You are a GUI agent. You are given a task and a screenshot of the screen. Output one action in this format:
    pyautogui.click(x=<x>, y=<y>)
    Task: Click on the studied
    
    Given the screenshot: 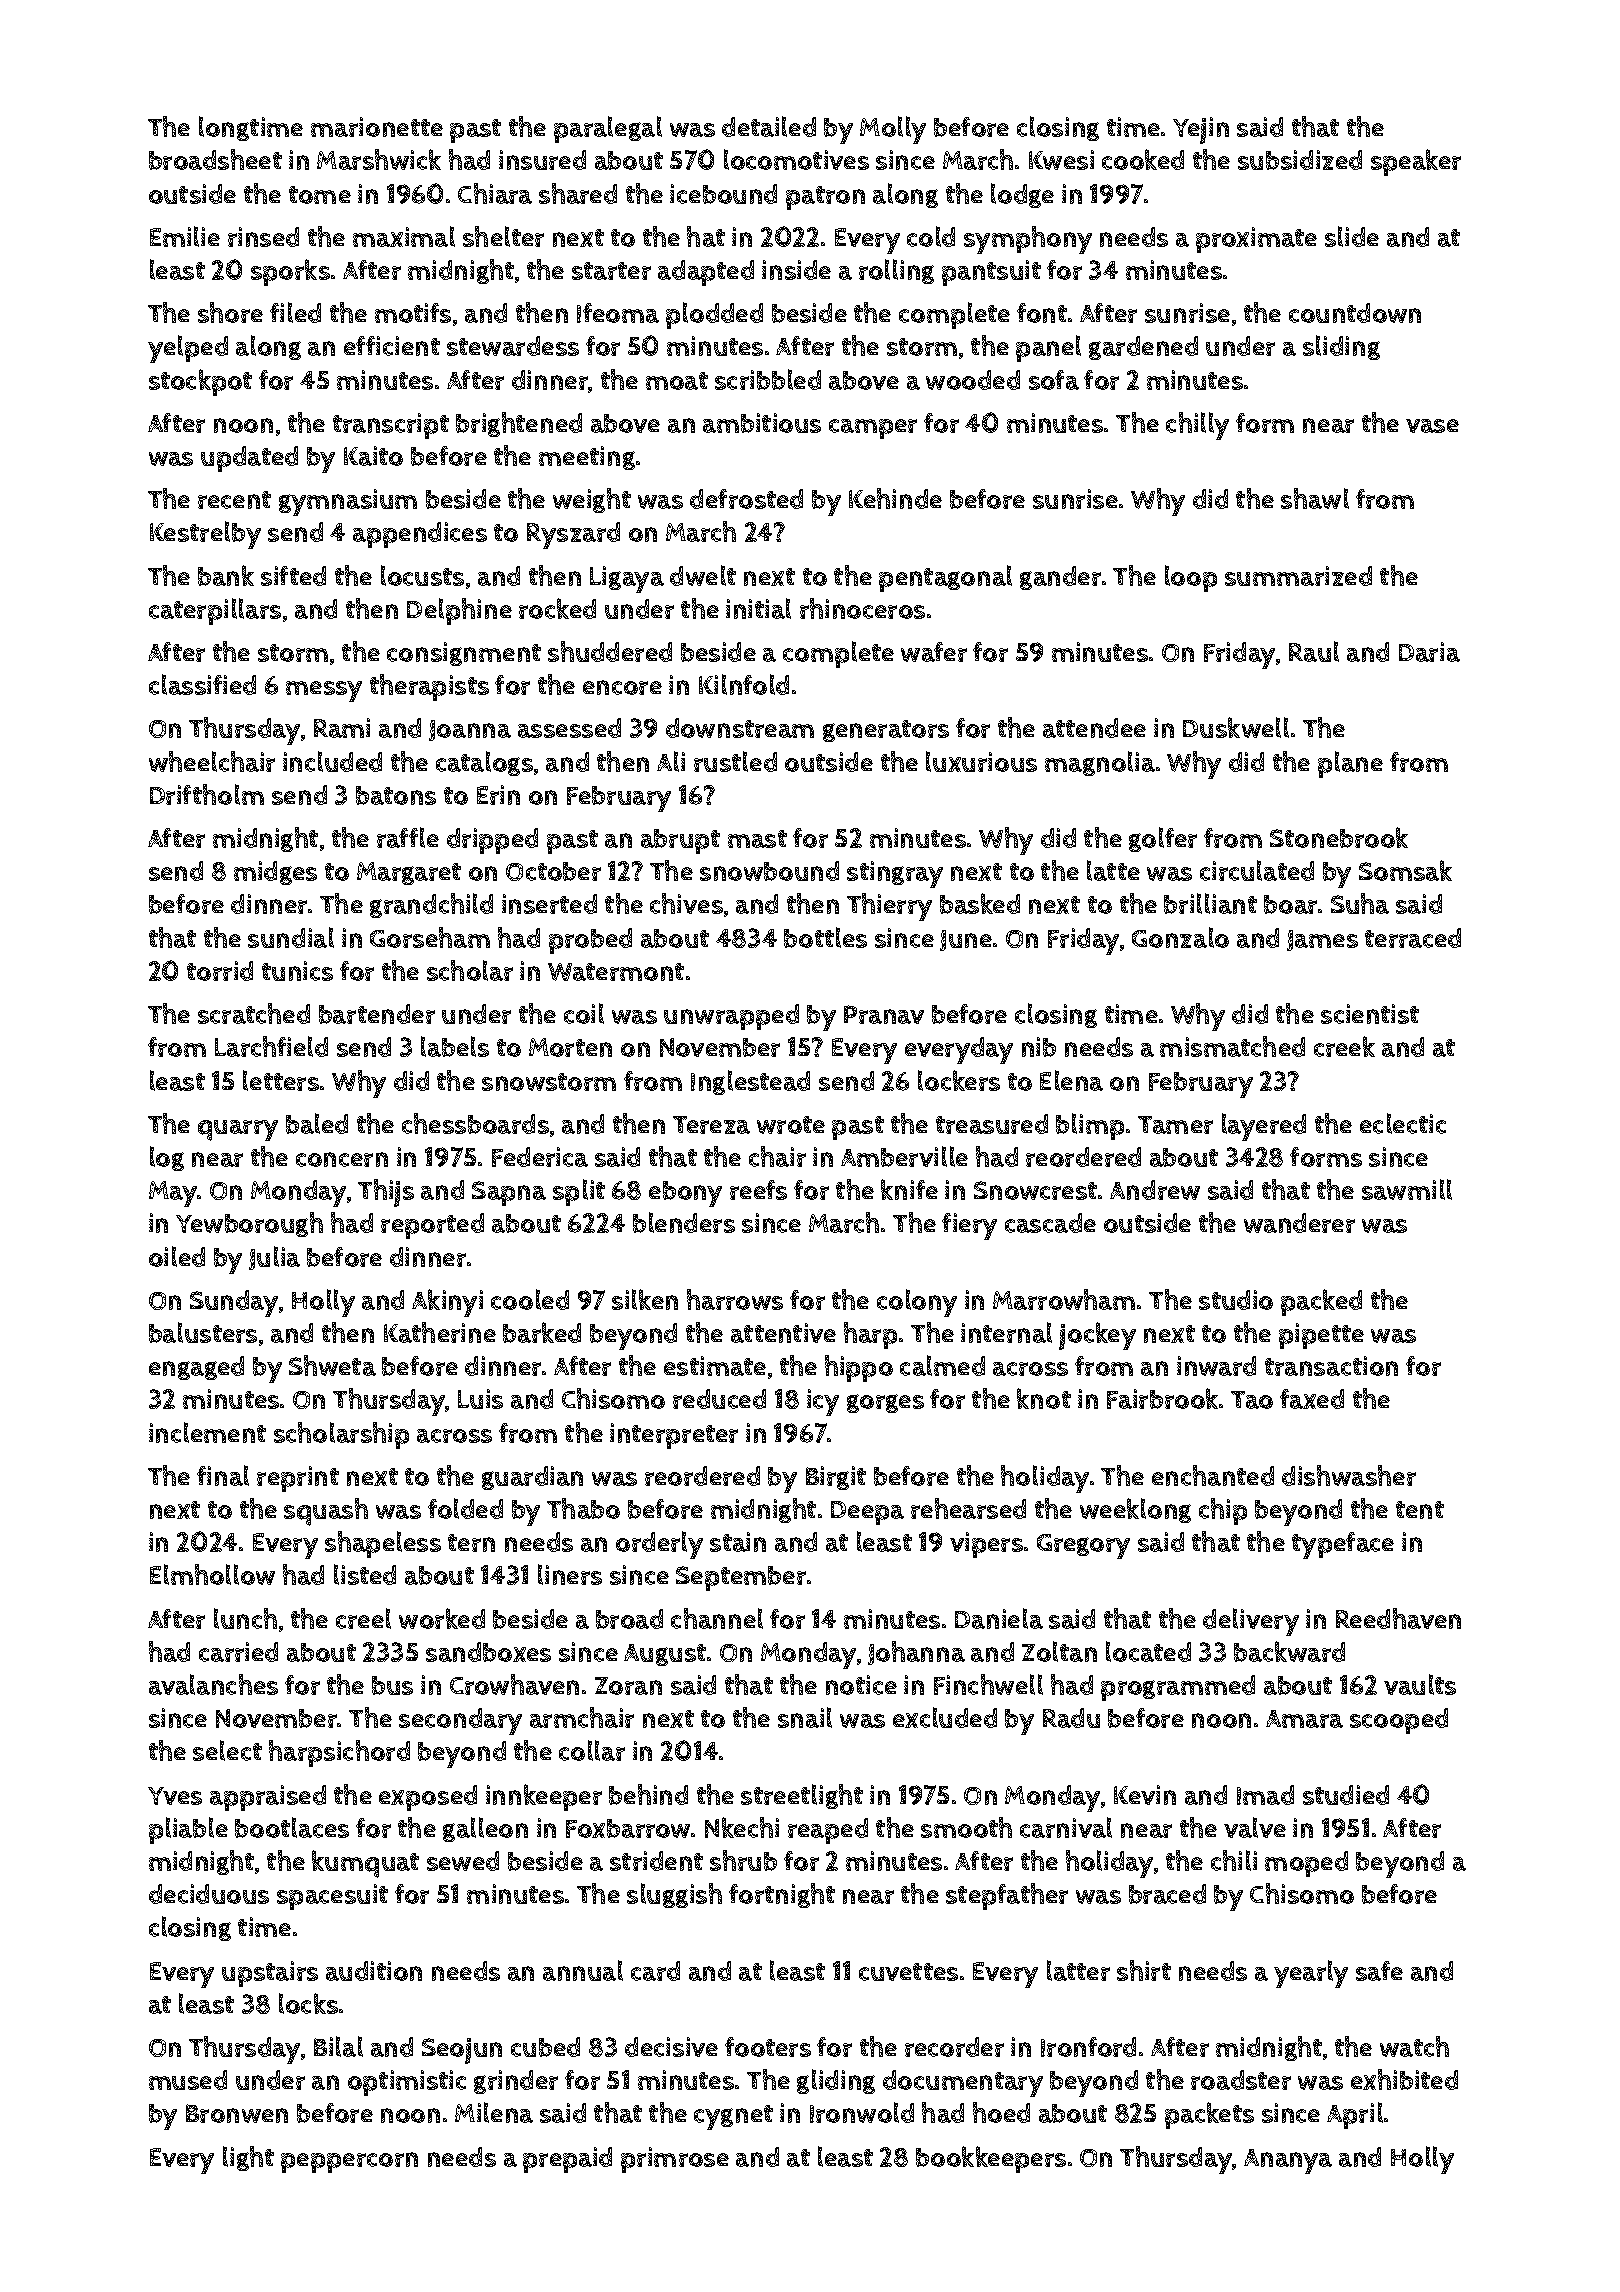 What is the action you would take?
    pyautogui.click(x=1346, y=1795)
